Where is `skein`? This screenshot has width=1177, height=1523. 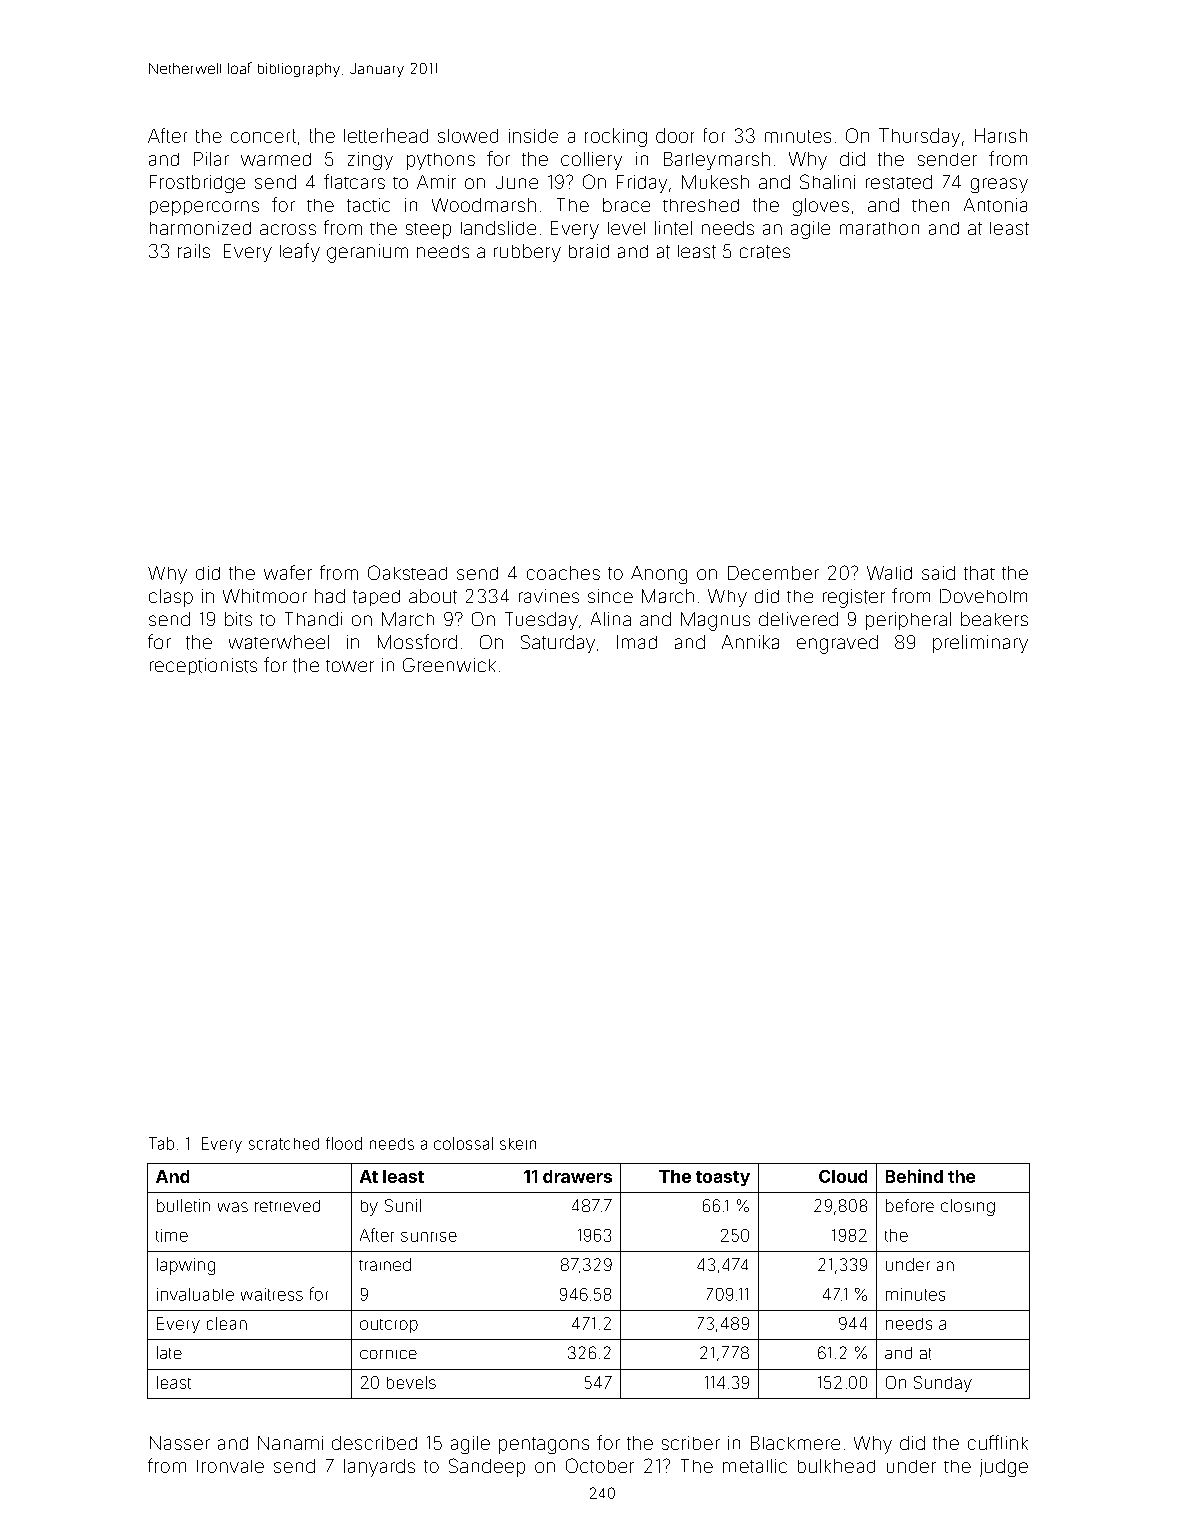 skein is located at coordinates (518, 1144).
